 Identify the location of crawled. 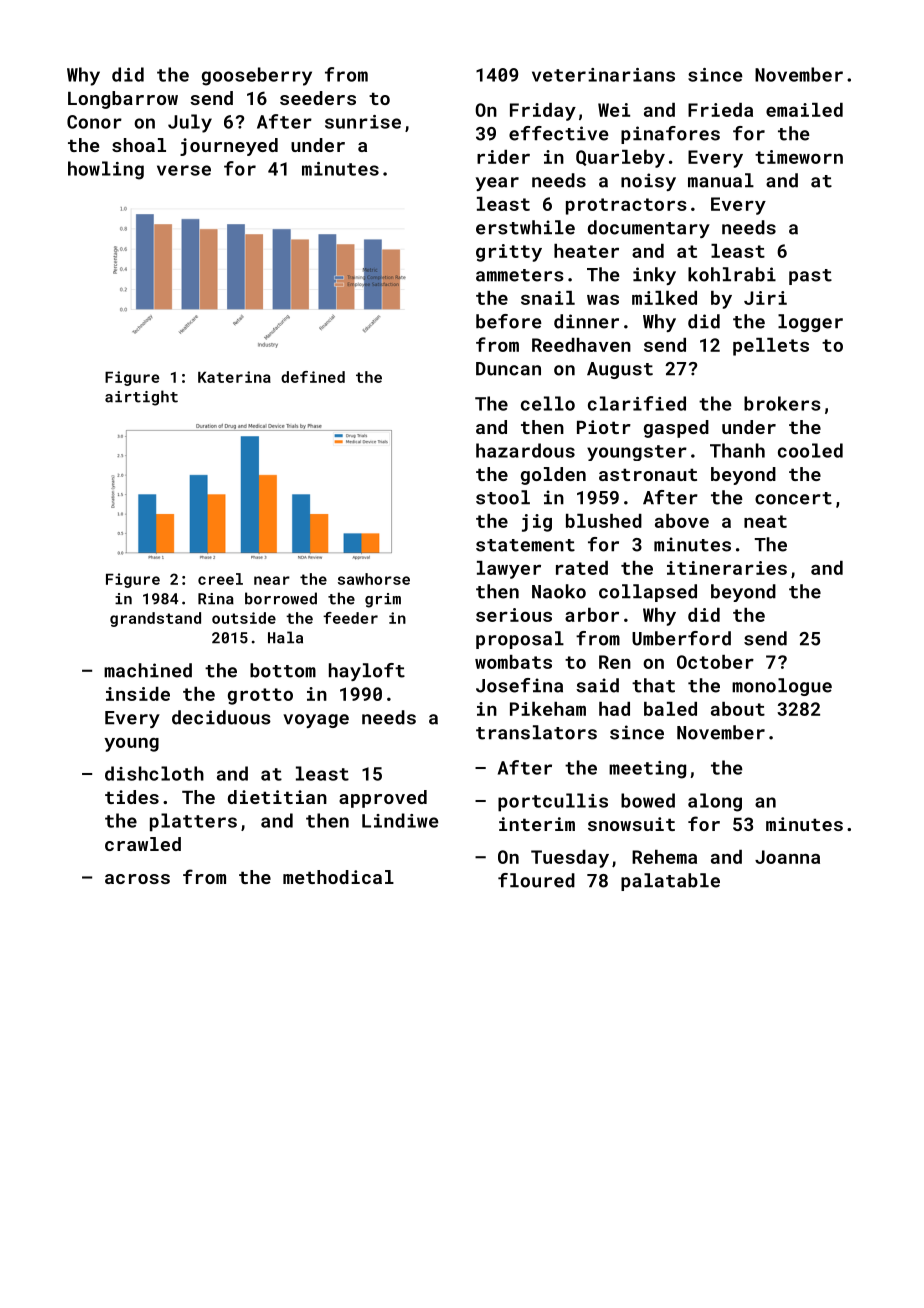
(143, 844).
